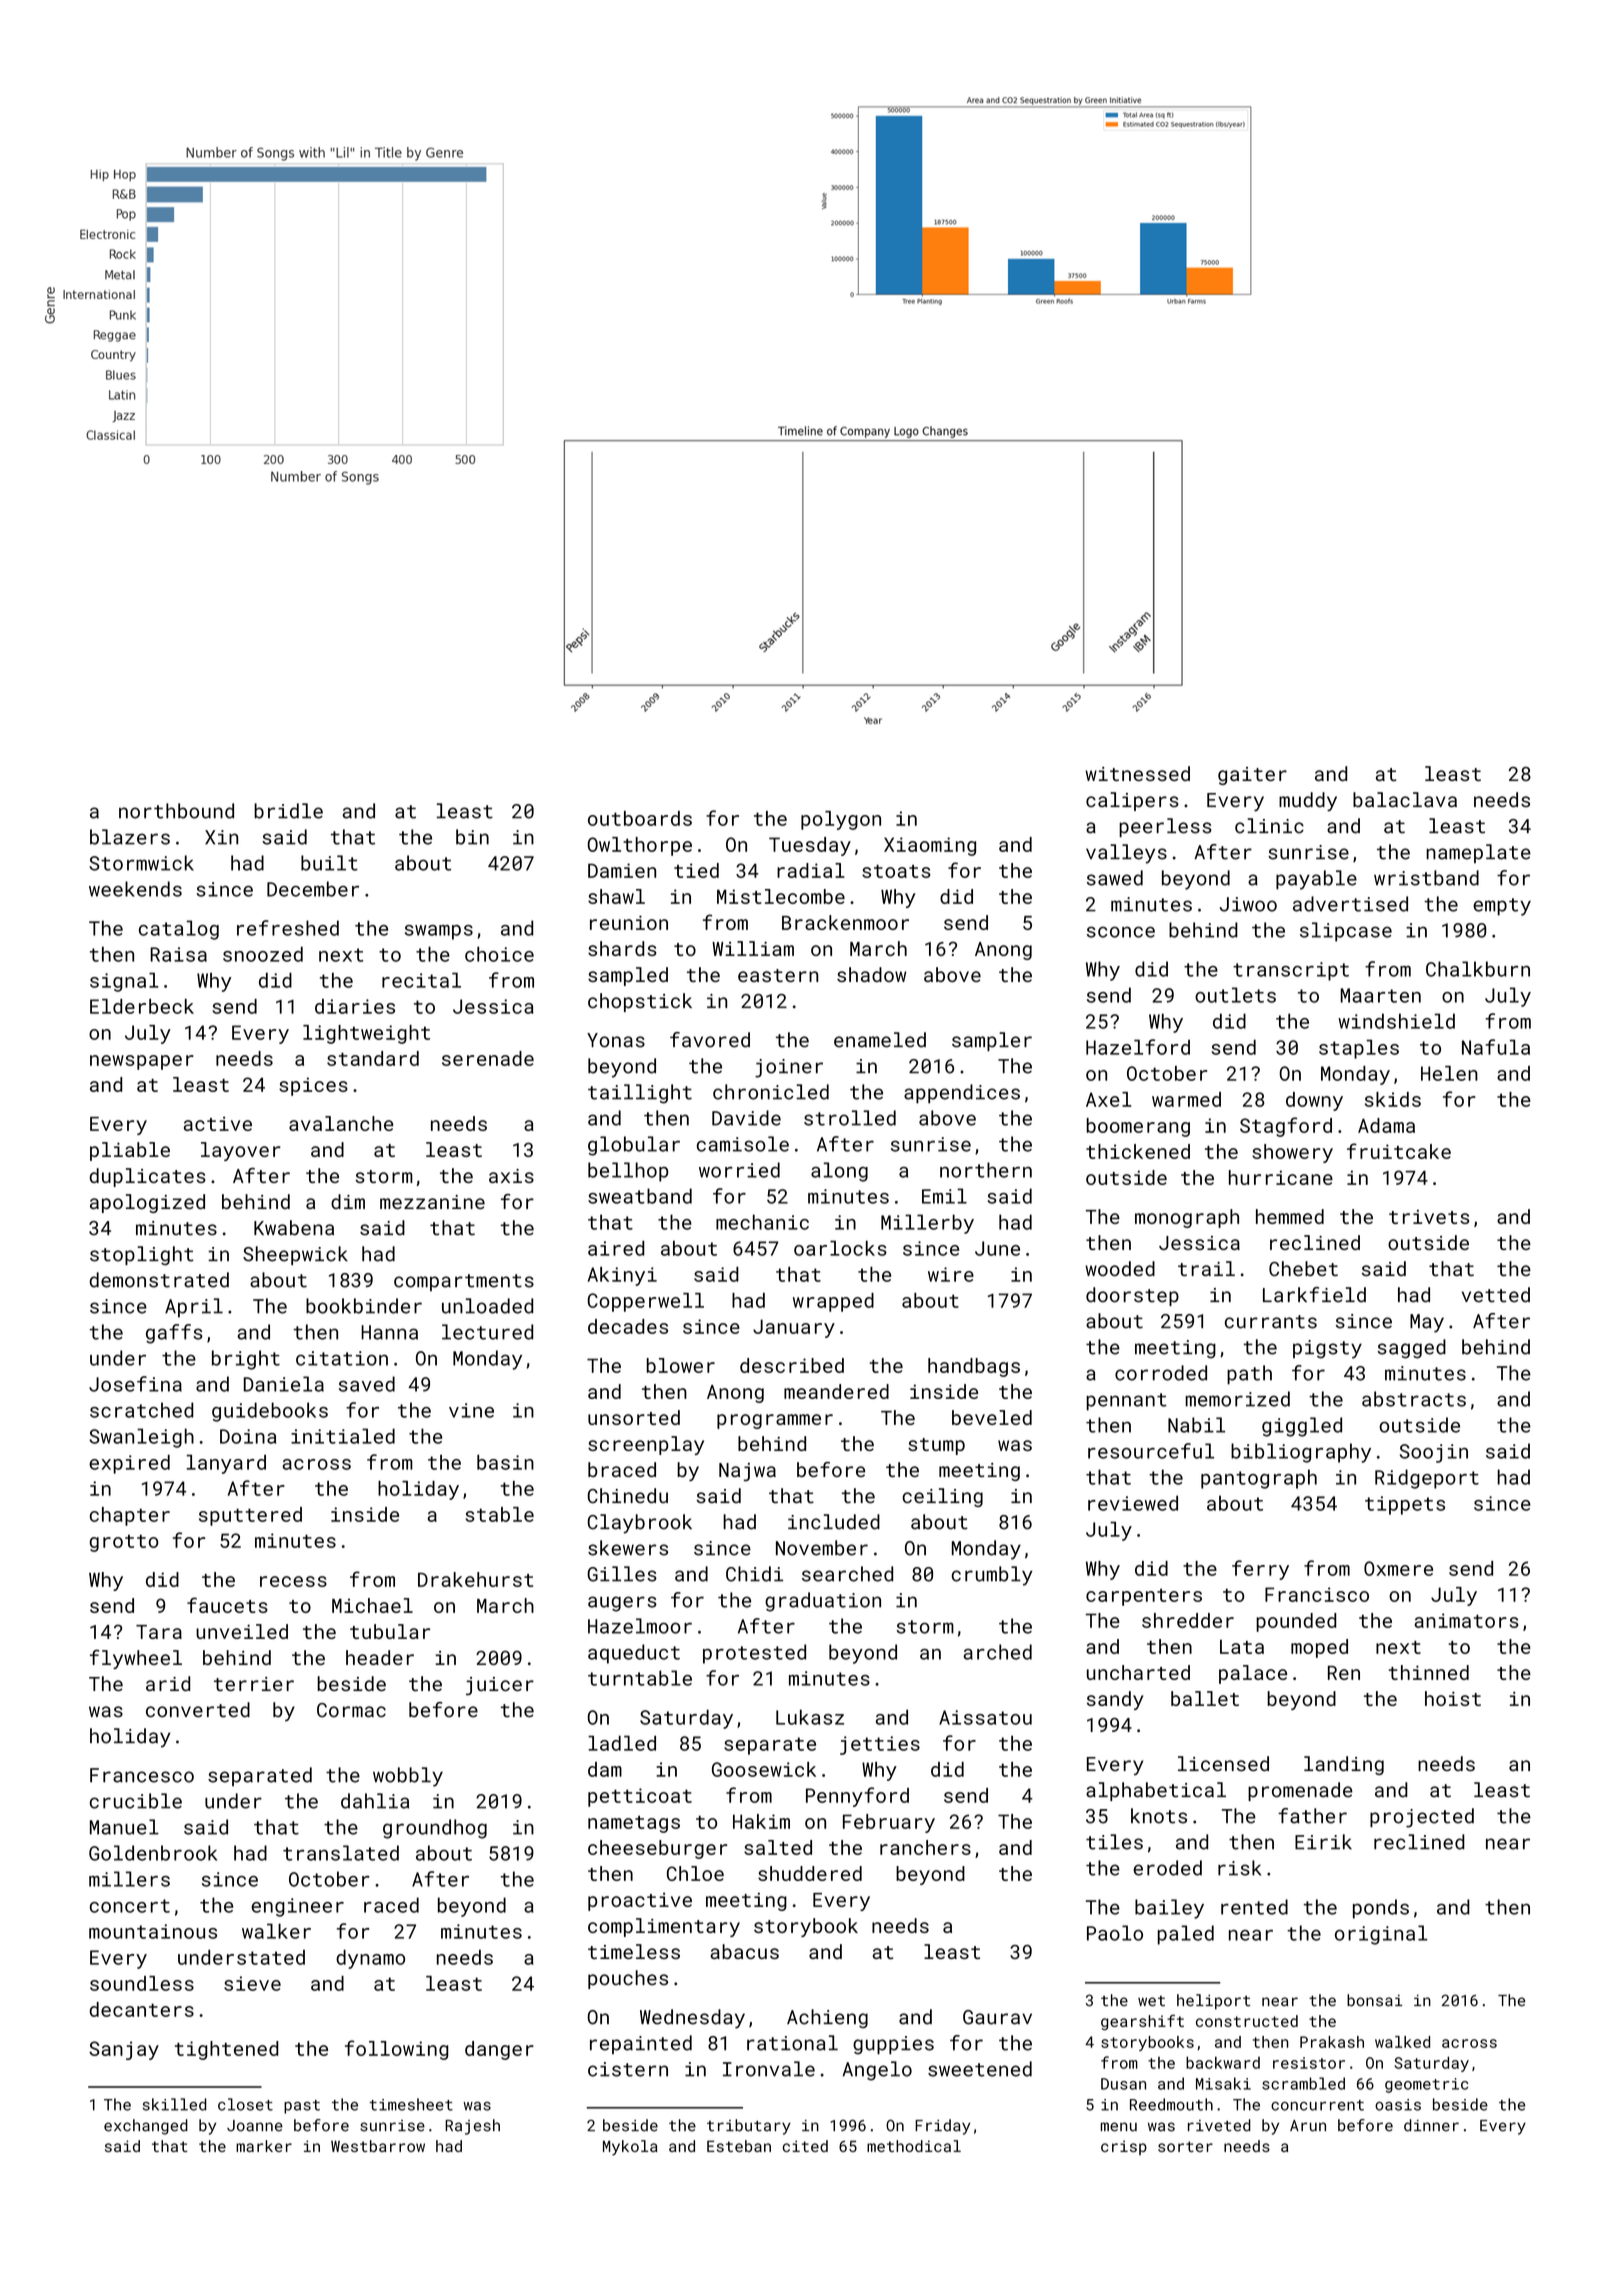  What do you see at coordinates (1249, 1375) in the screenshot?
I see `path` at bounding box center [1249, 1375].
